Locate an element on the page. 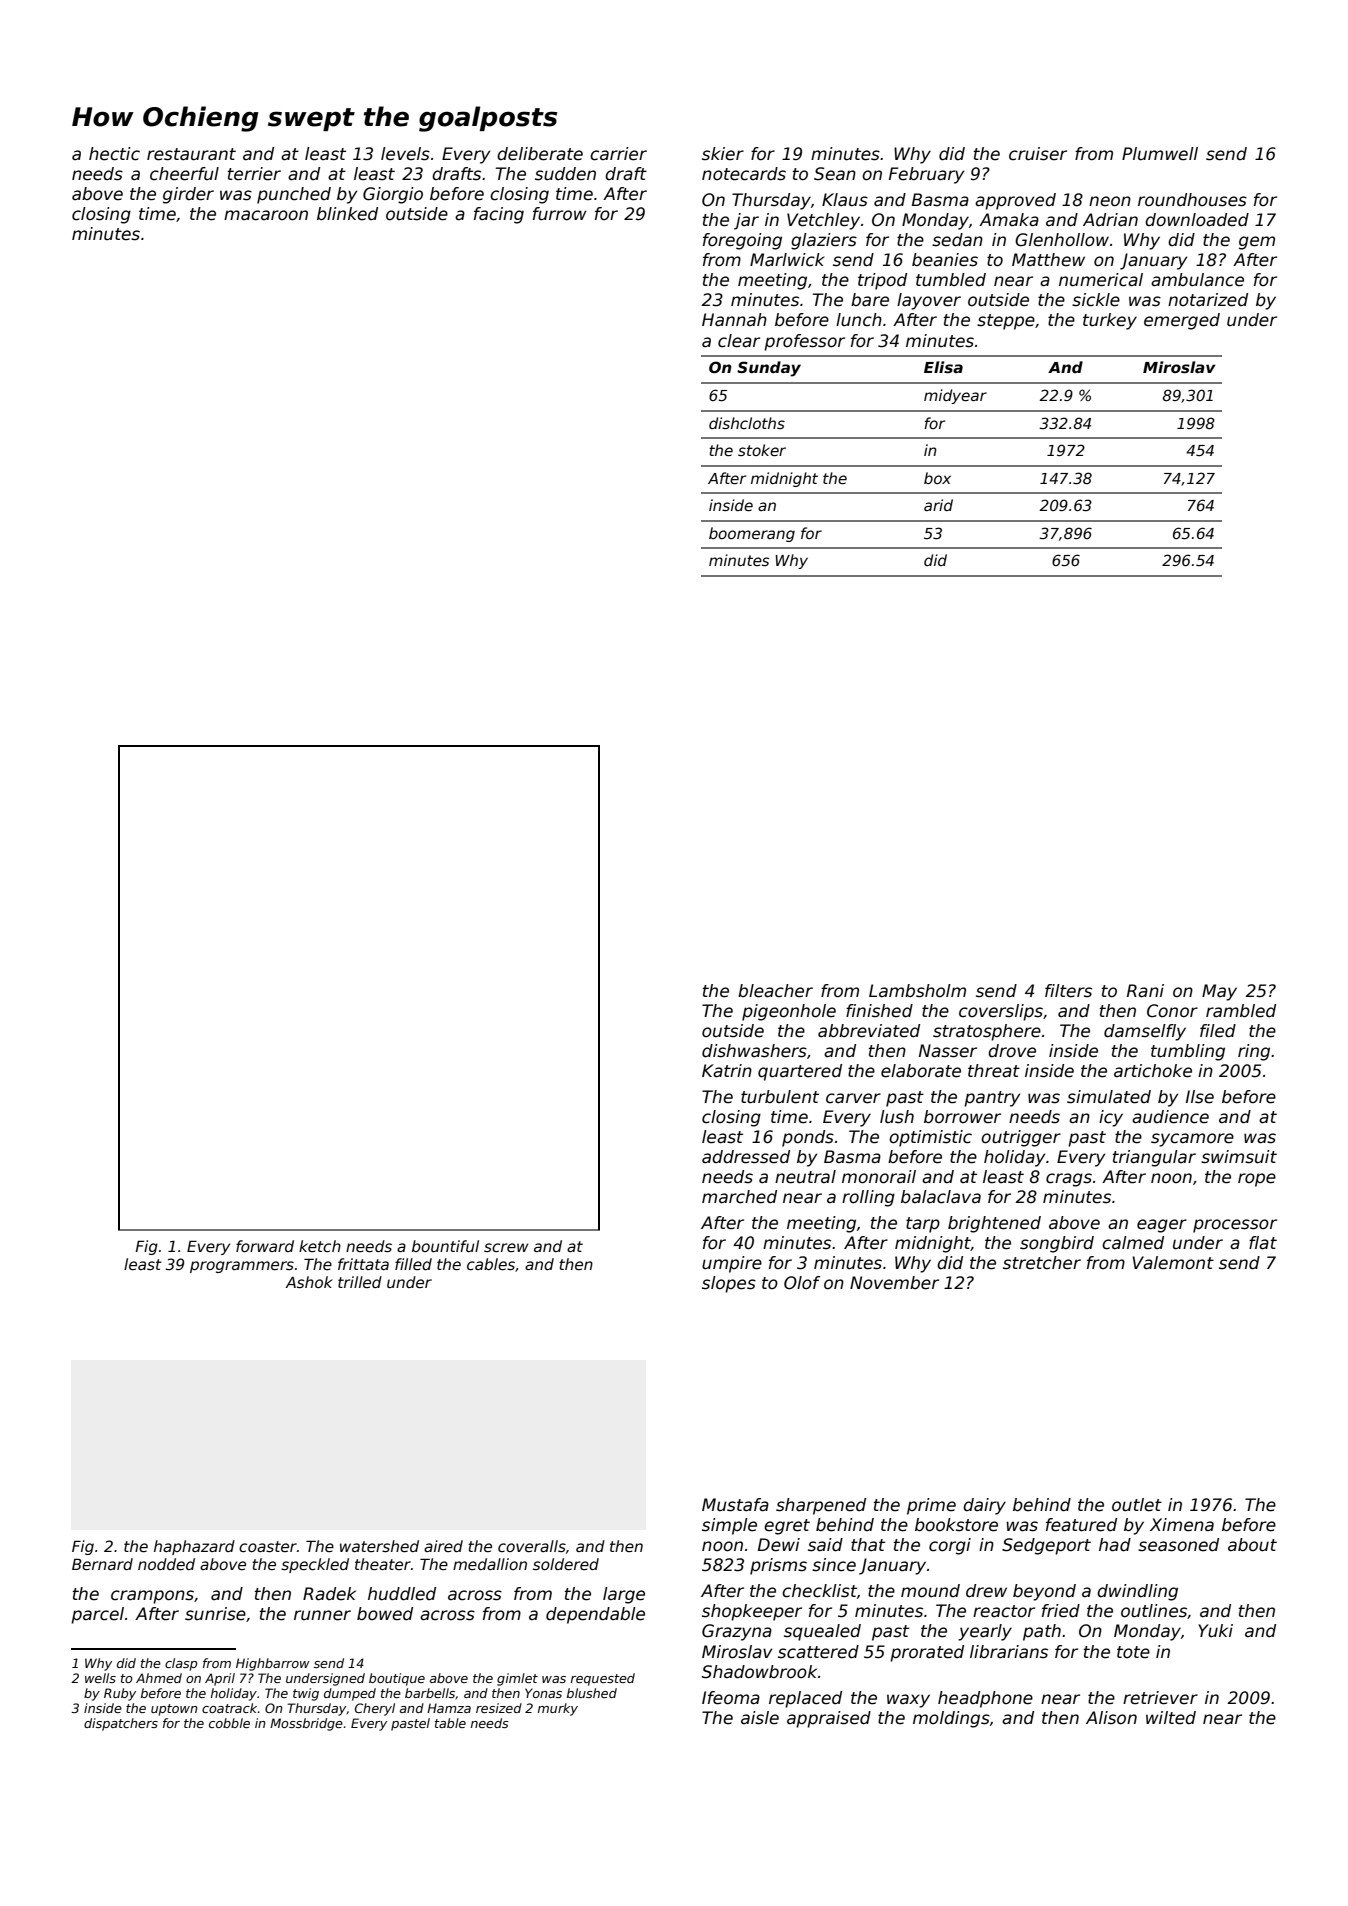 The width and height of the page is (1348, 1906). coveralls is located at coordinates (532, 1546).
